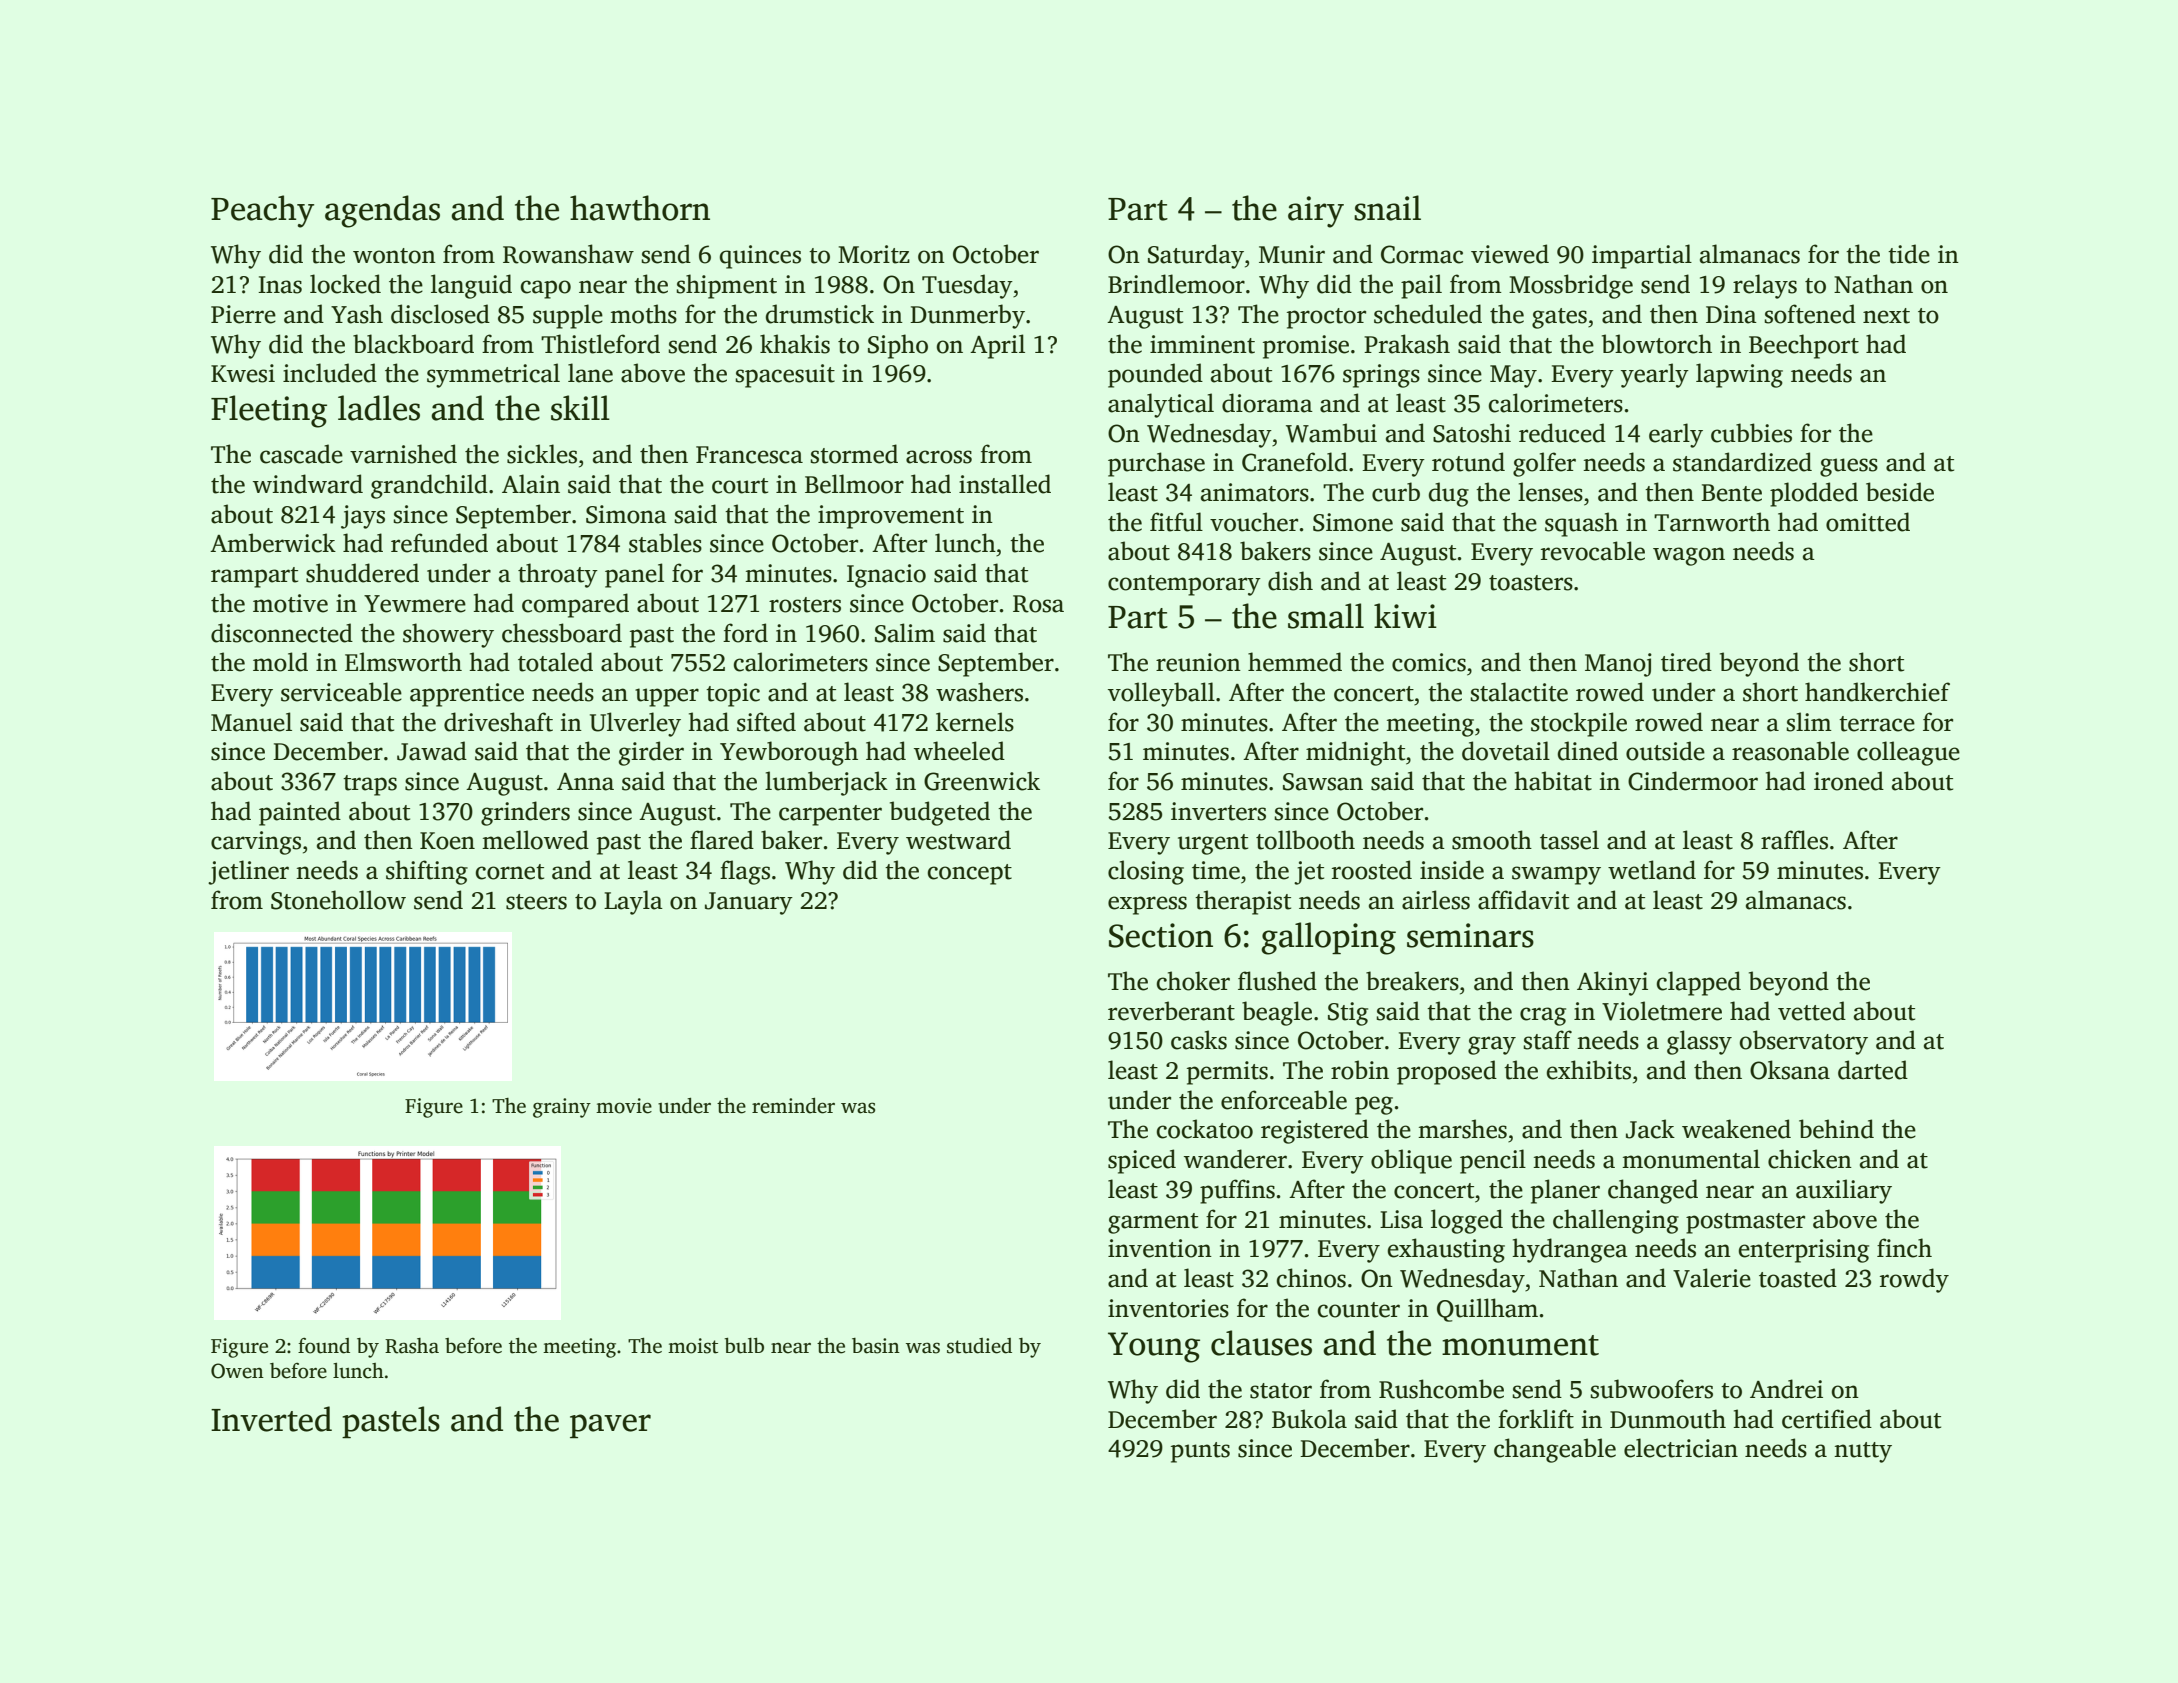 Image resolution: width=2178 pixels, height=1683 pixels. What do you see at coordinates (651, 753) in the document?
I see `girder` at bounding box center [651, 753].
